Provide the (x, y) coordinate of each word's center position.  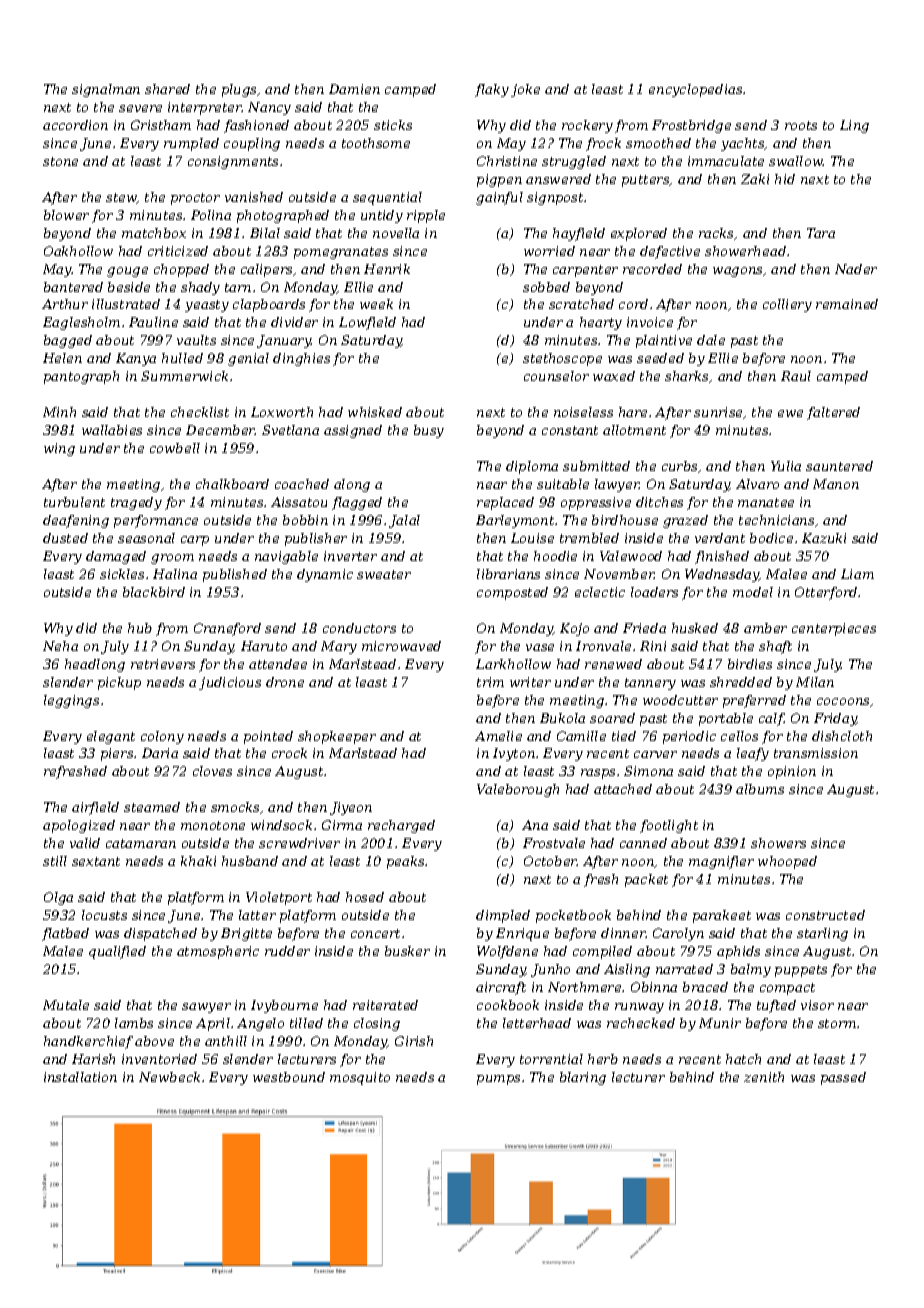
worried (549, 251)
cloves (212, 771)
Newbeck (169, 1077)
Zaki (755, 179)
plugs (239, 90)
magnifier (721, 862)
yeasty (207, 306)
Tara (821, 233)
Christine (507, 161)
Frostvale (554, 843)
